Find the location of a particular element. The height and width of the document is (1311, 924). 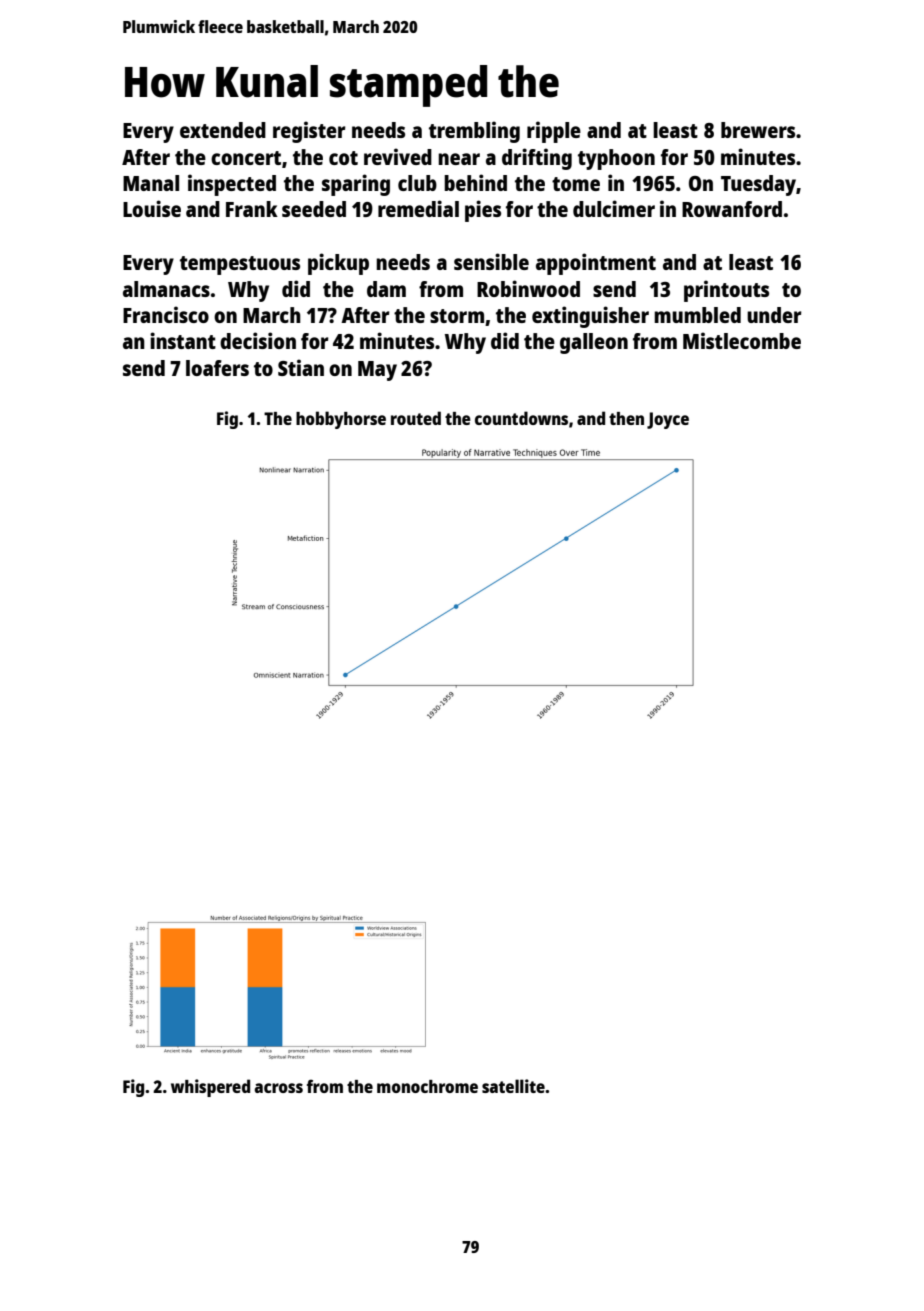

extended is located at coordinates (223, 130).
